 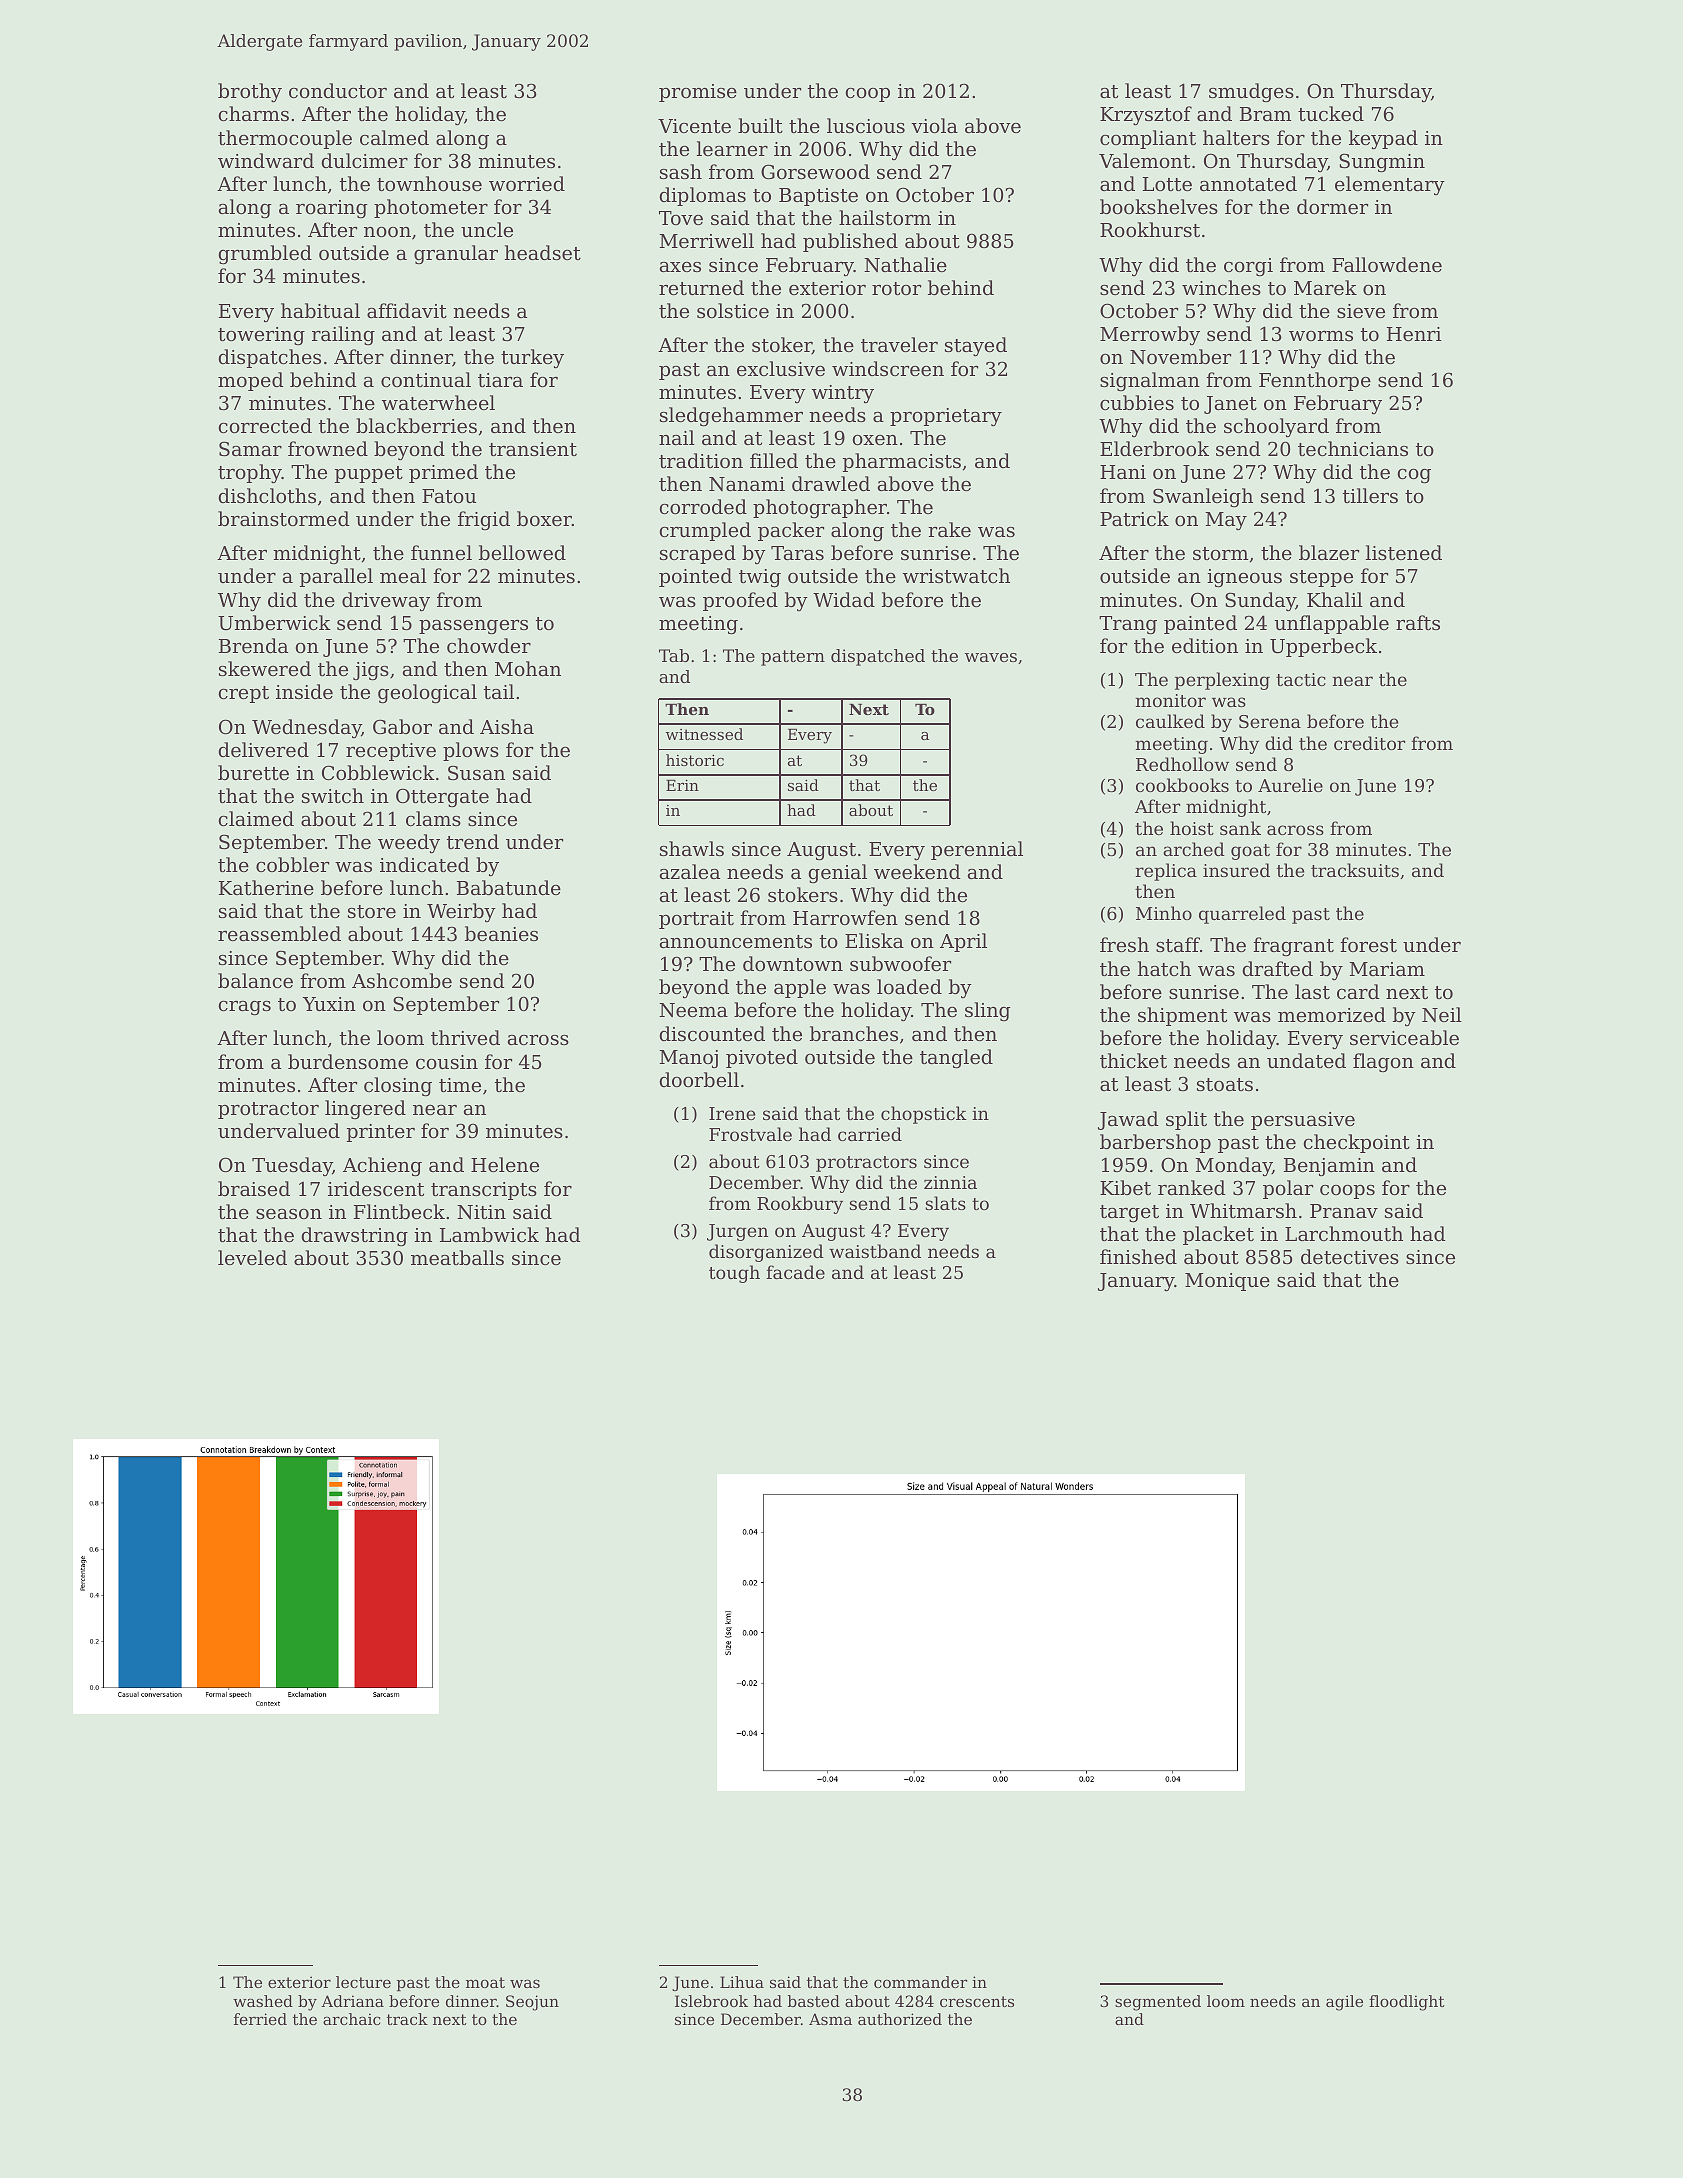 What do you see at coordinates (471, 751) in the page?
I see `plows` at bounding box center [471, 751].
